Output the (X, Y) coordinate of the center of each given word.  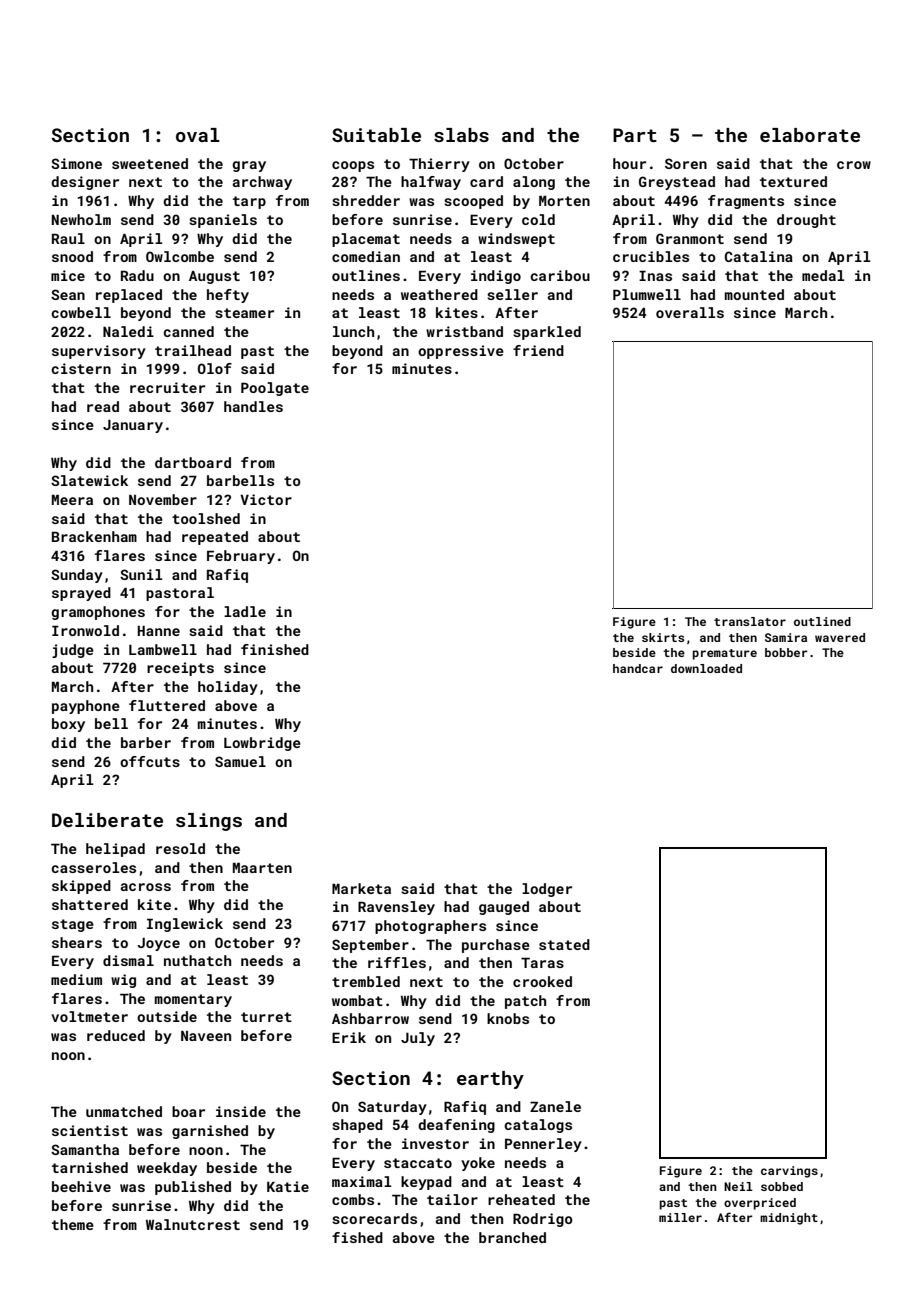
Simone (76, 163)
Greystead (677, 183)
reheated (521, 1199)
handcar (638, 668)
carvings (789, 1172)
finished (275, 649)
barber (146, 742)
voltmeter (89, 1016)
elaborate (810, 135)
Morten (564, 201)
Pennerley (543, 1145)
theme (73, 1224)
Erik (349, 1037)
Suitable (376, 135)
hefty (228, 296)
